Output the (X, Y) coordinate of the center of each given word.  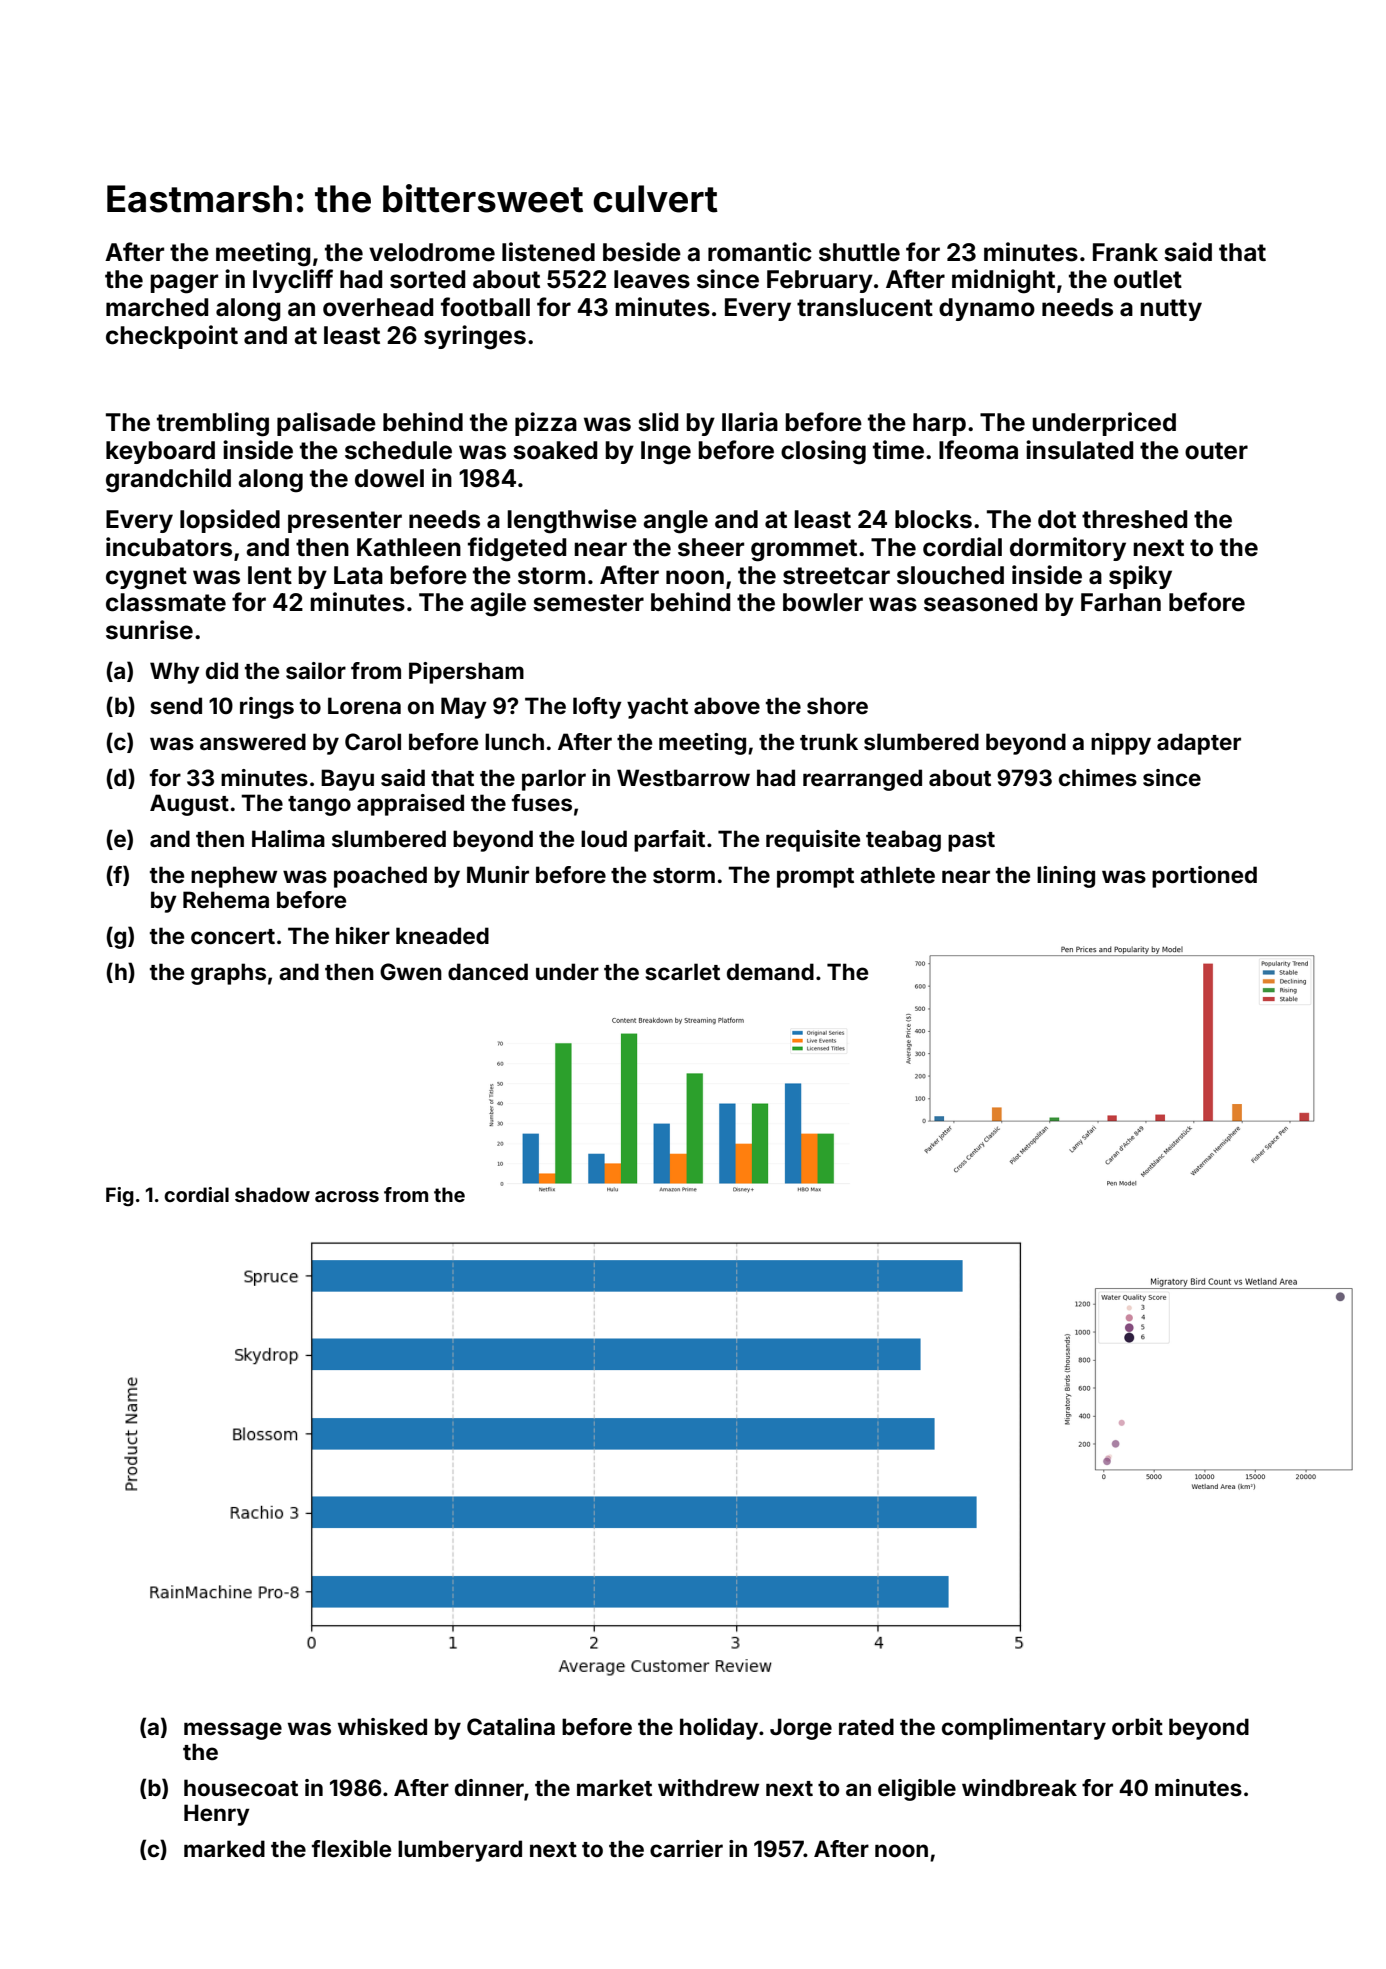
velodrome (432, 252)
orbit (1137, 1726)
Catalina (511, 1726)
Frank (1125, 252)
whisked (382, 1726)
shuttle (859, 252)
